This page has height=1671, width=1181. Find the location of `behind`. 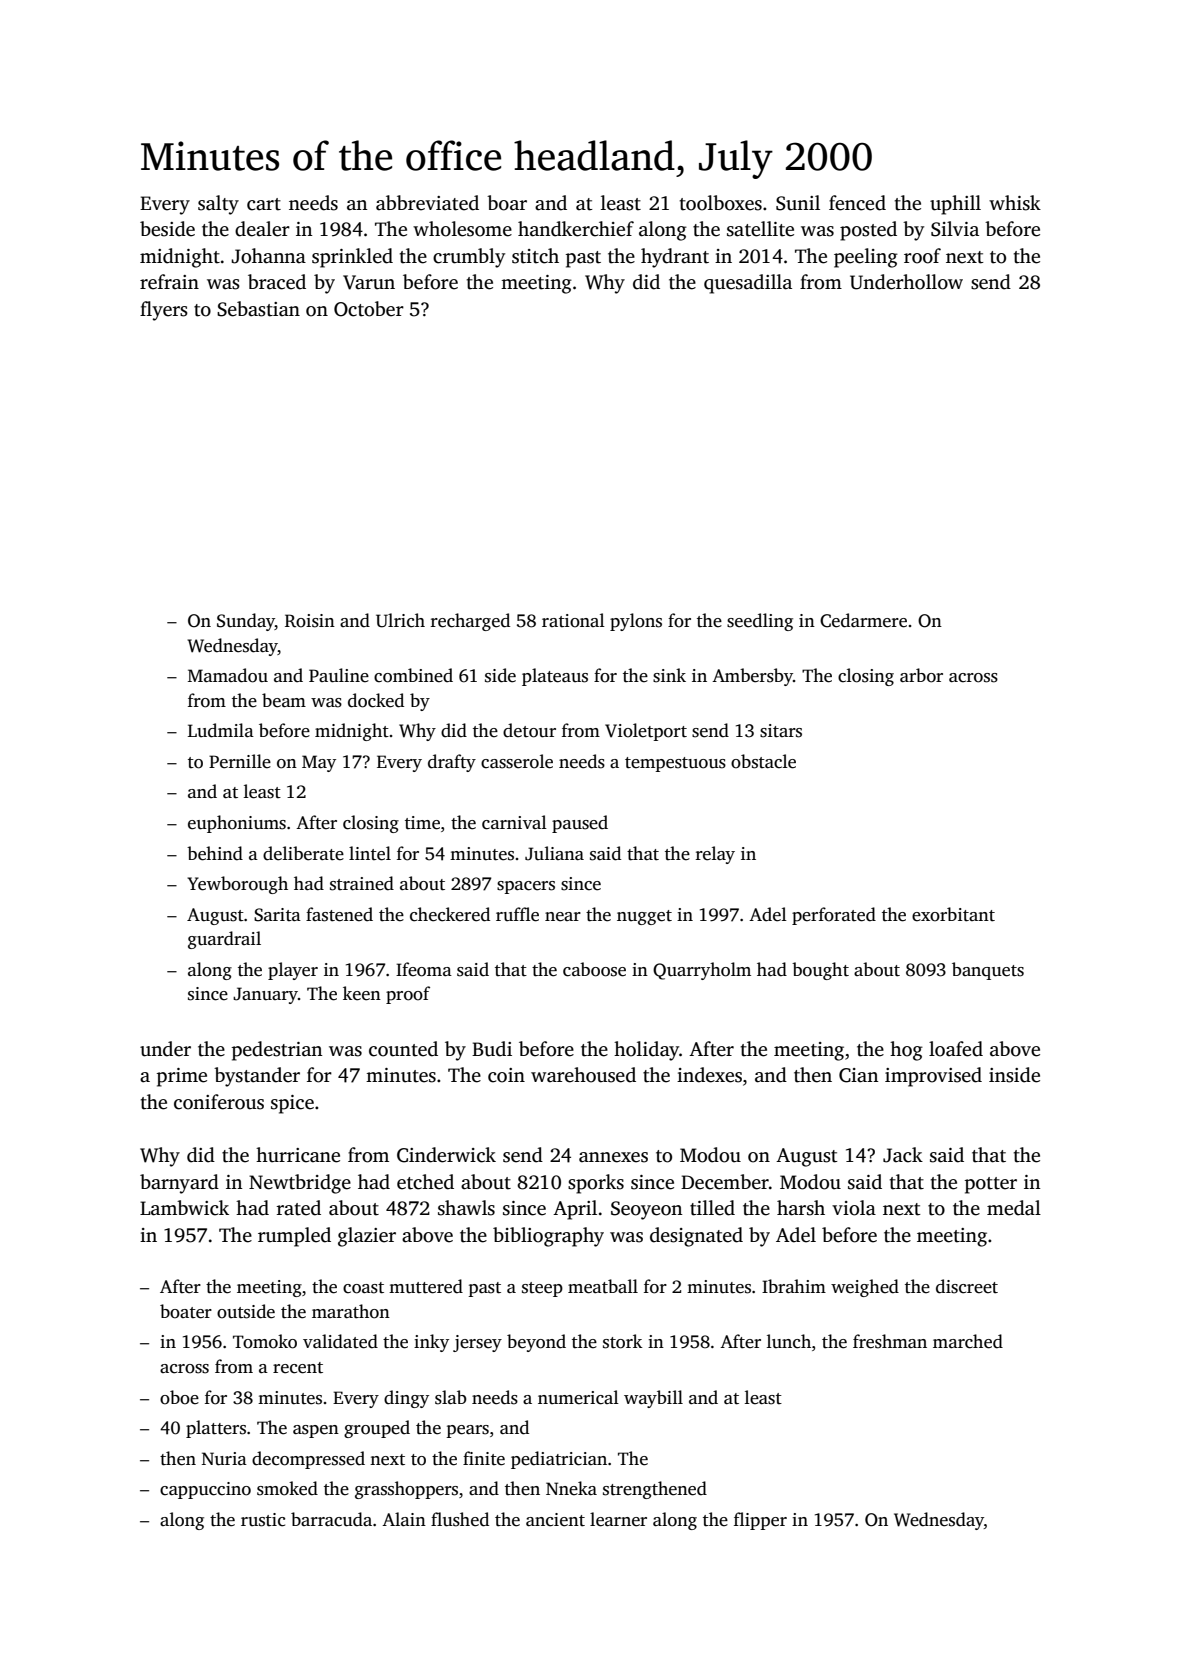

behind is located at coordinates (215, 853).
